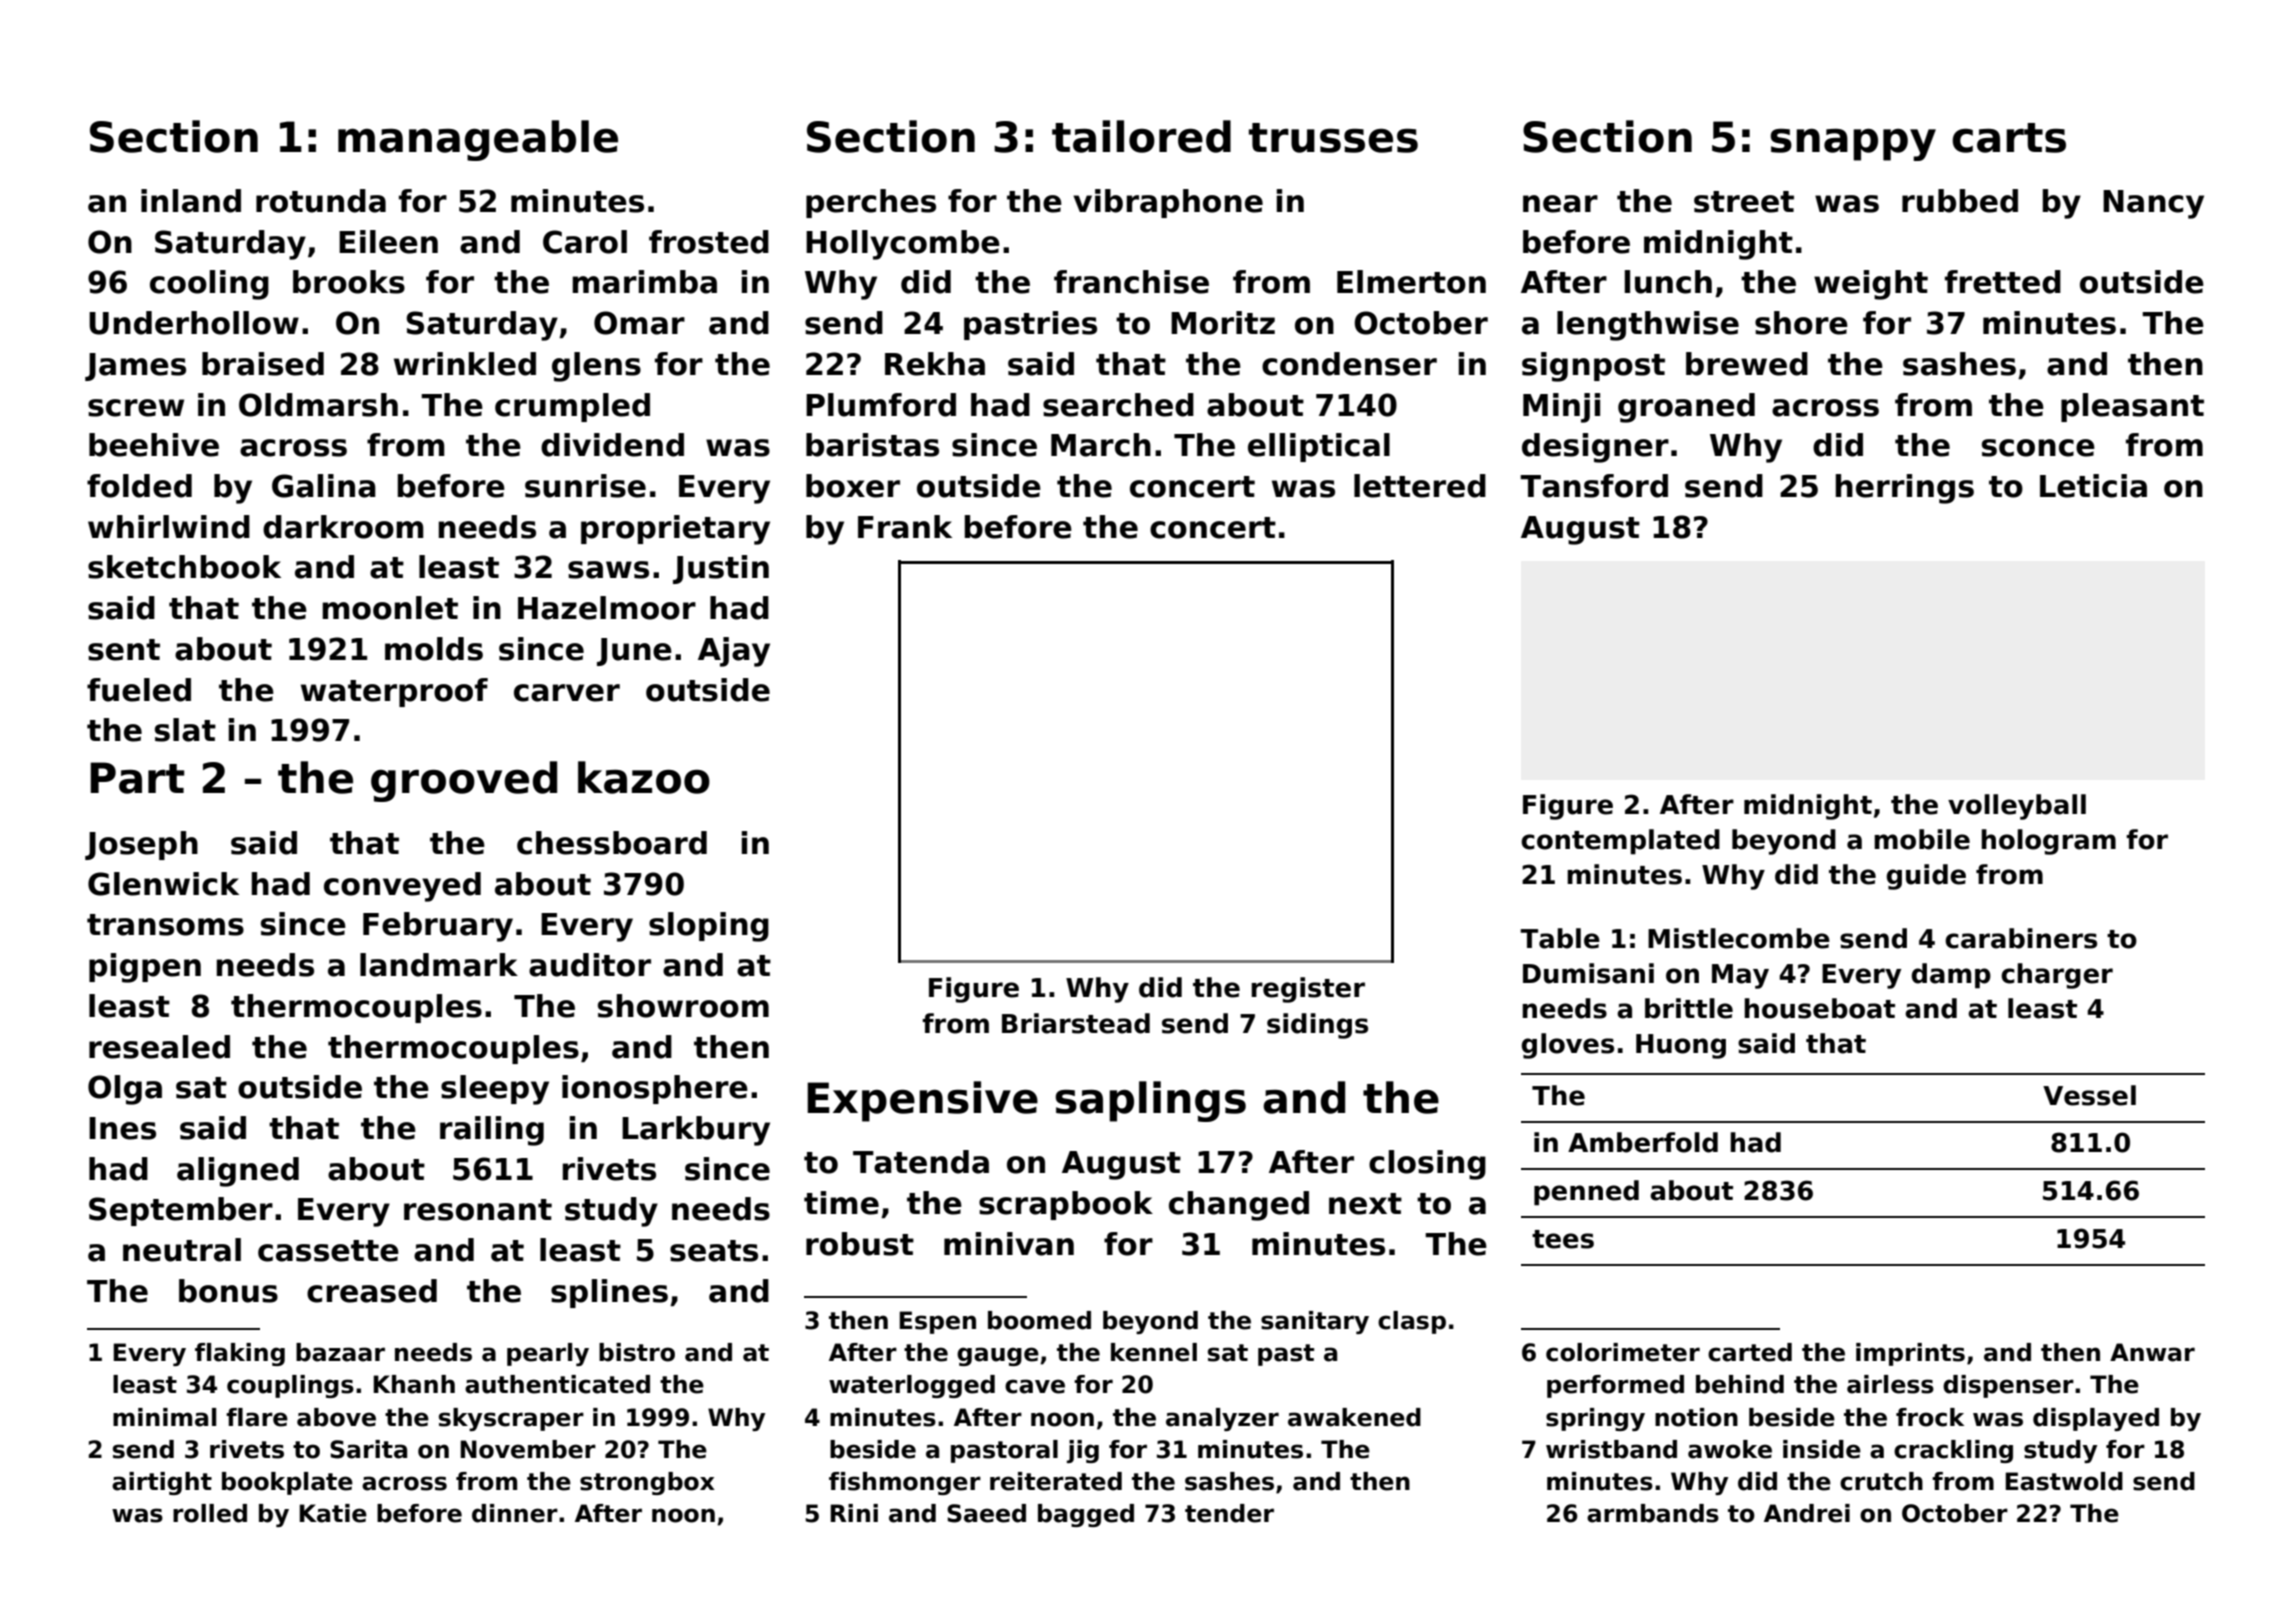 This document has height=1620, width=2292. I want to click on herrings, so click(1904, 489).
